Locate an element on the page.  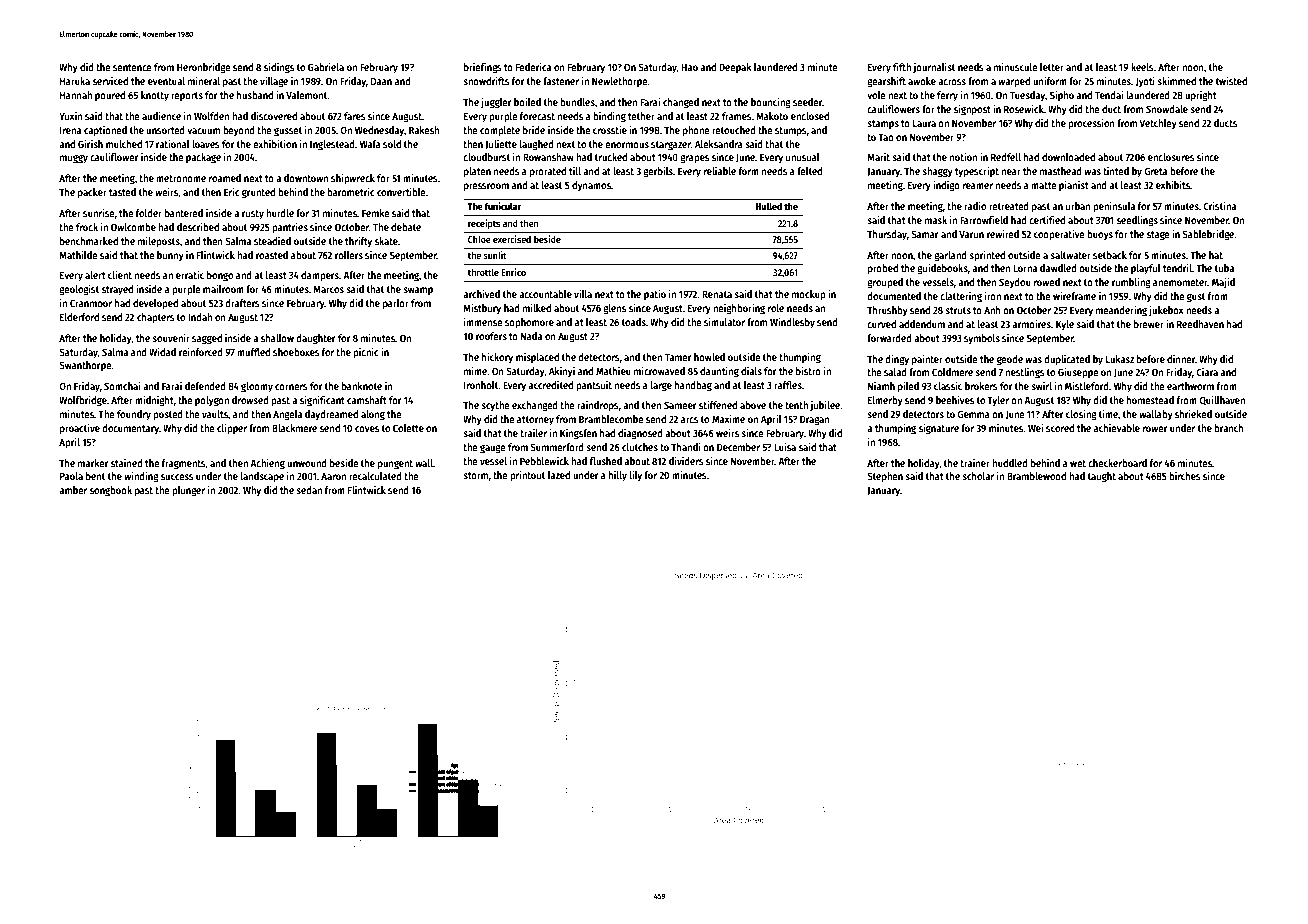
clipper is located at coordinates (232, 429).
